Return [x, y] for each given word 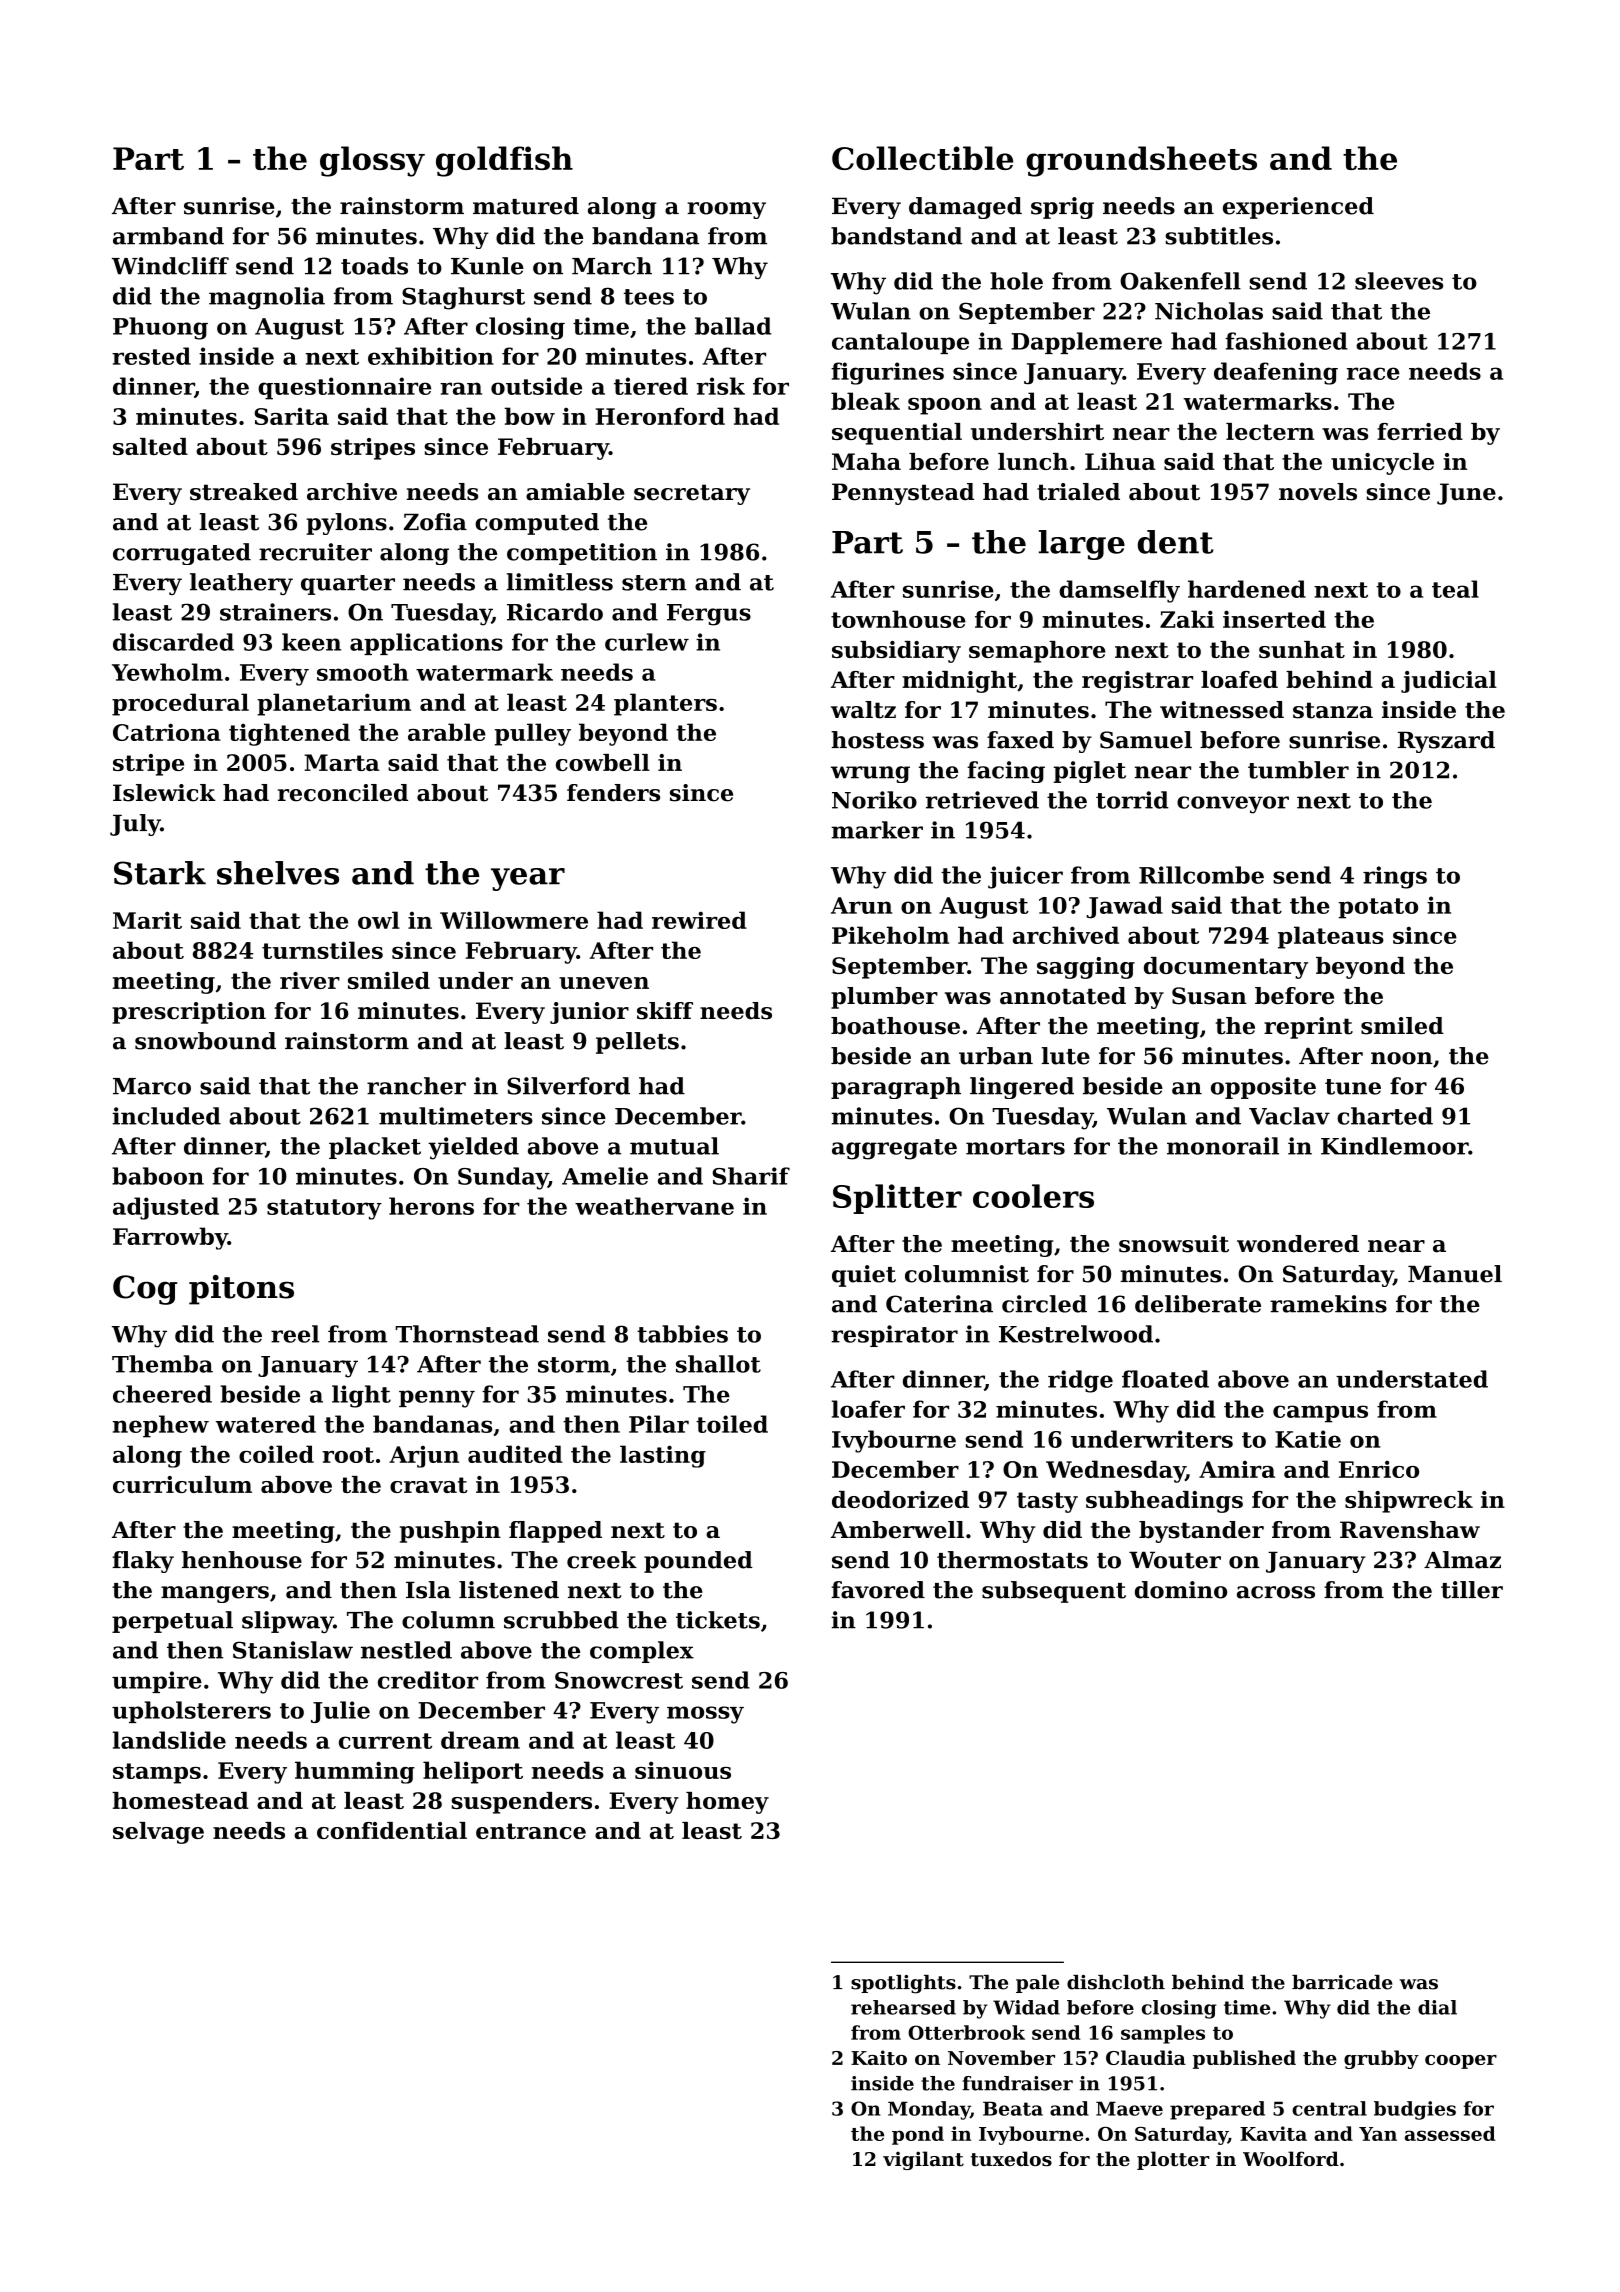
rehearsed [903, 2007]
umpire [157, 1682]
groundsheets [1141, 161]
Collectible [922, 158]
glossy [372, 161]
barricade [1342, 1982]
